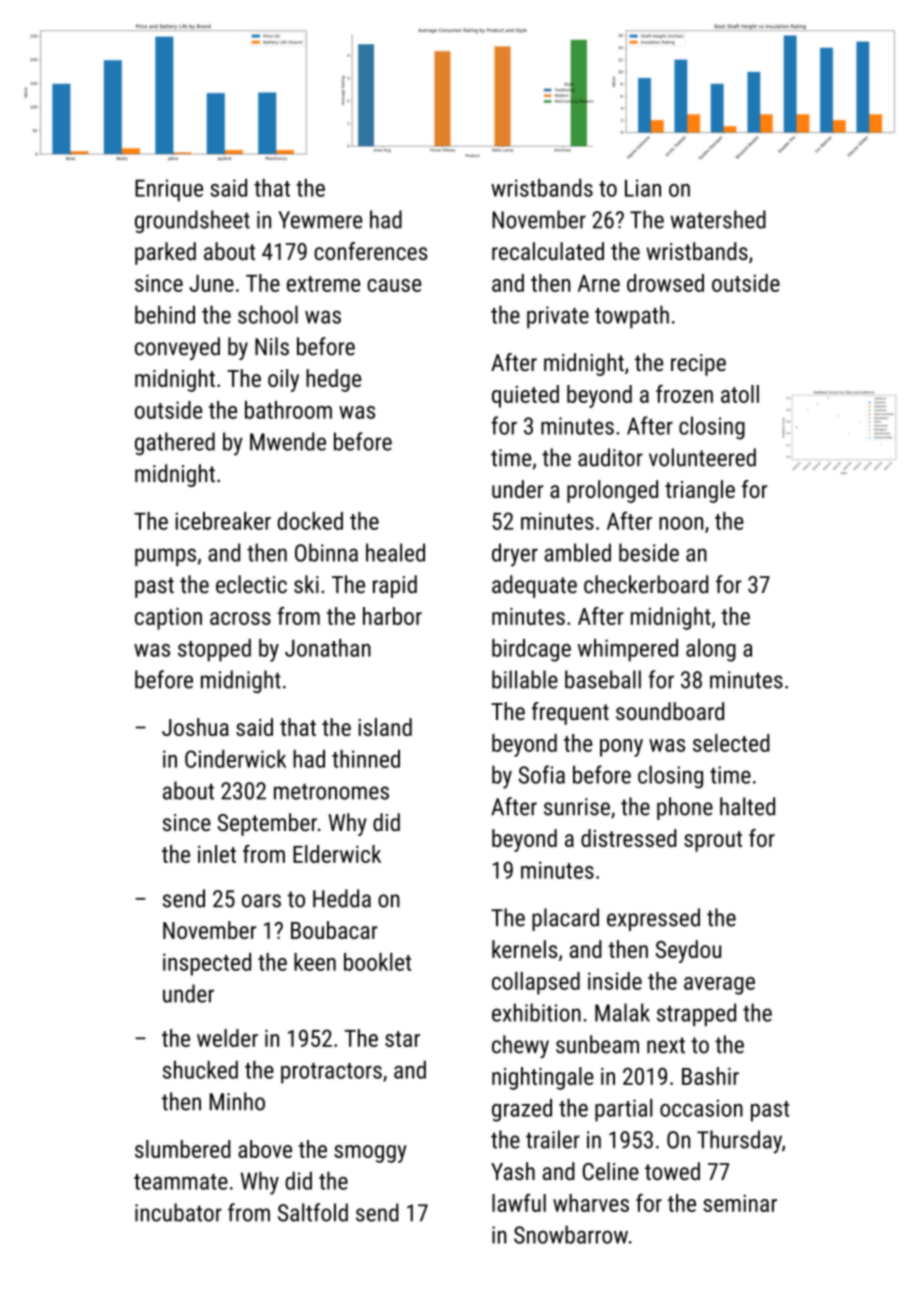 Image resolution: width=924 pixels, height=1311 pixels. What do you see at coordinates (165, 557) in the screenshot?
I see `pumps` at bounding box center [165, 557].
